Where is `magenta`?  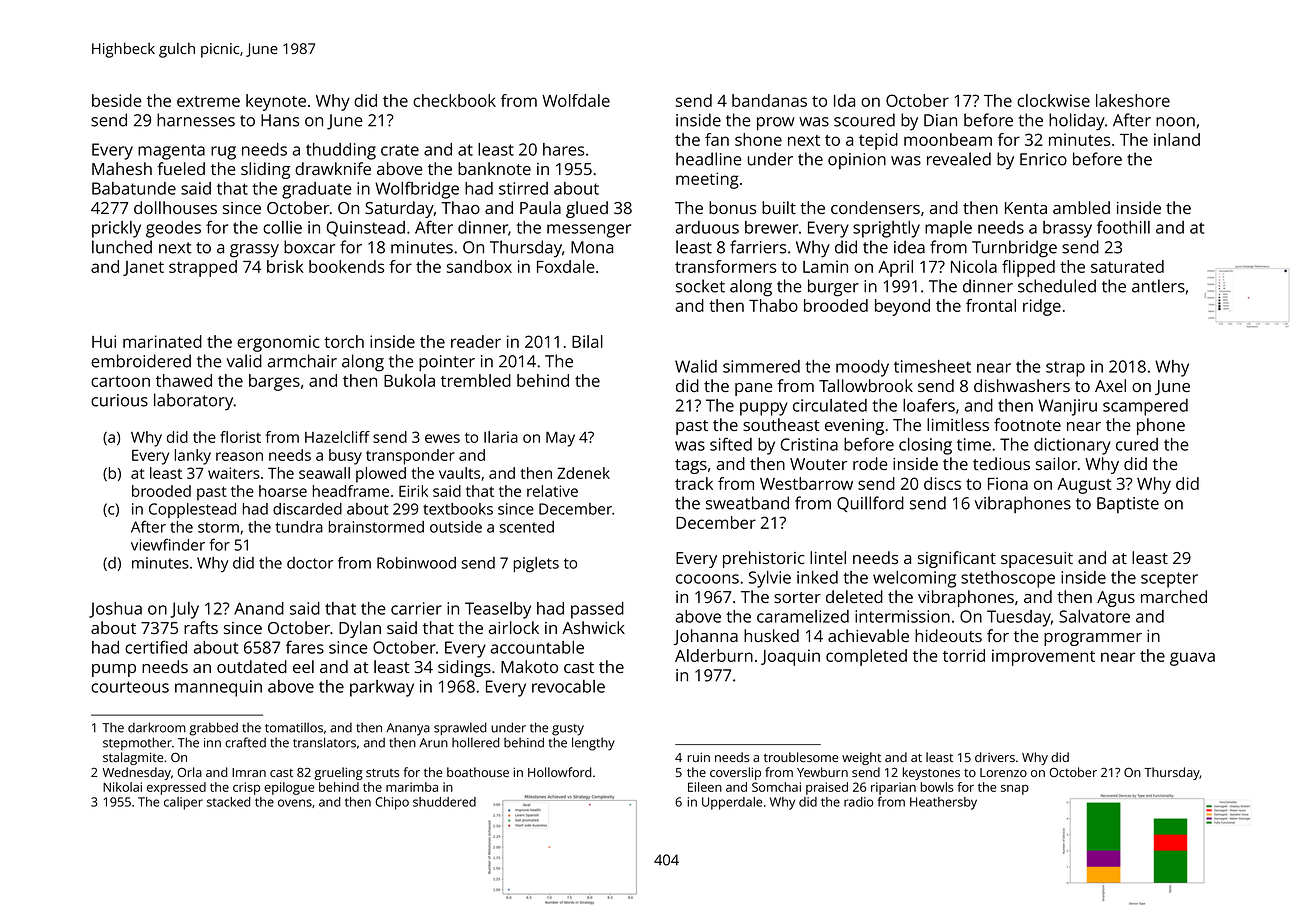 magenta is located at coordinates (171, 152).
